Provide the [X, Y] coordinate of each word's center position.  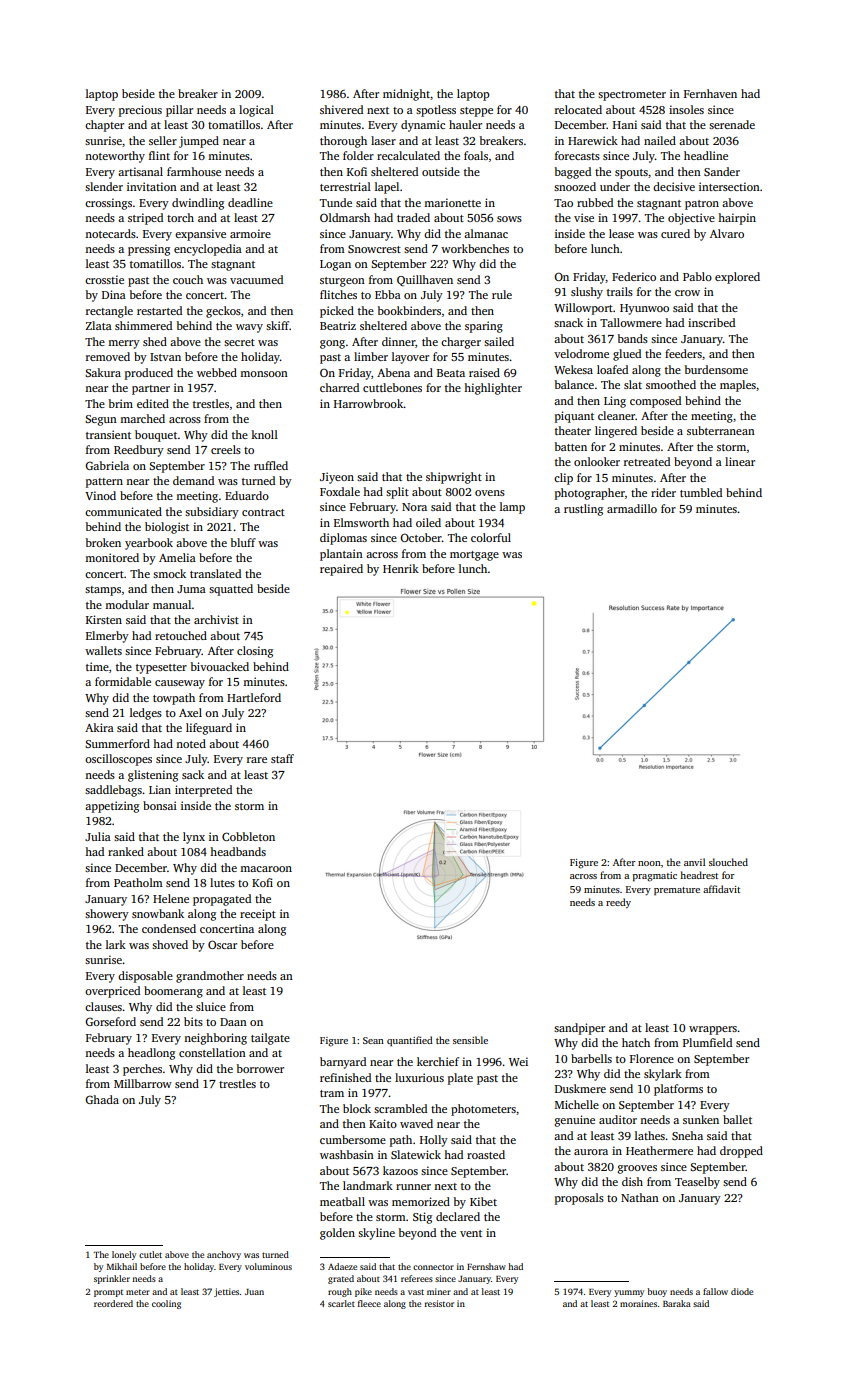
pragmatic [655, 877]
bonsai [160, 805]
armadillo [632, 508]
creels [226, 449]
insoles [686, 109]
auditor [618, 1119]
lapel [387, 188]
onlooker [597, 461]
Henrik [401, 568]
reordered [113, 1303]
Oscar [222, 944]
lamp [512, 508]
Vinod [100, 495]
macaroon [266, 869]
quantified [410, 1041]
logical [256, 111]
